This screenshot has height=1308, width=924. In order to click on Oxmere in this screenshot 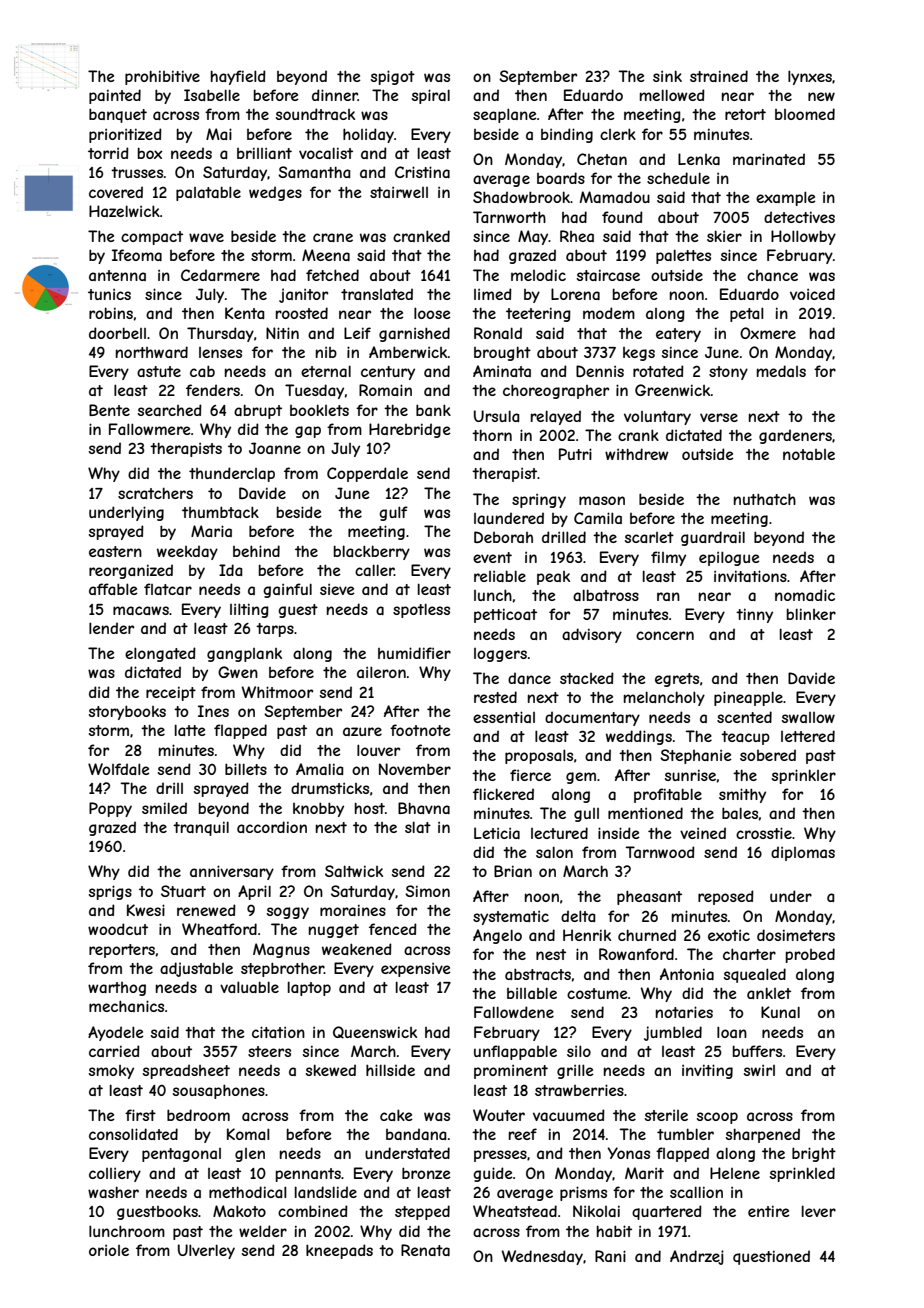, I will do `click(768, 333)`.
